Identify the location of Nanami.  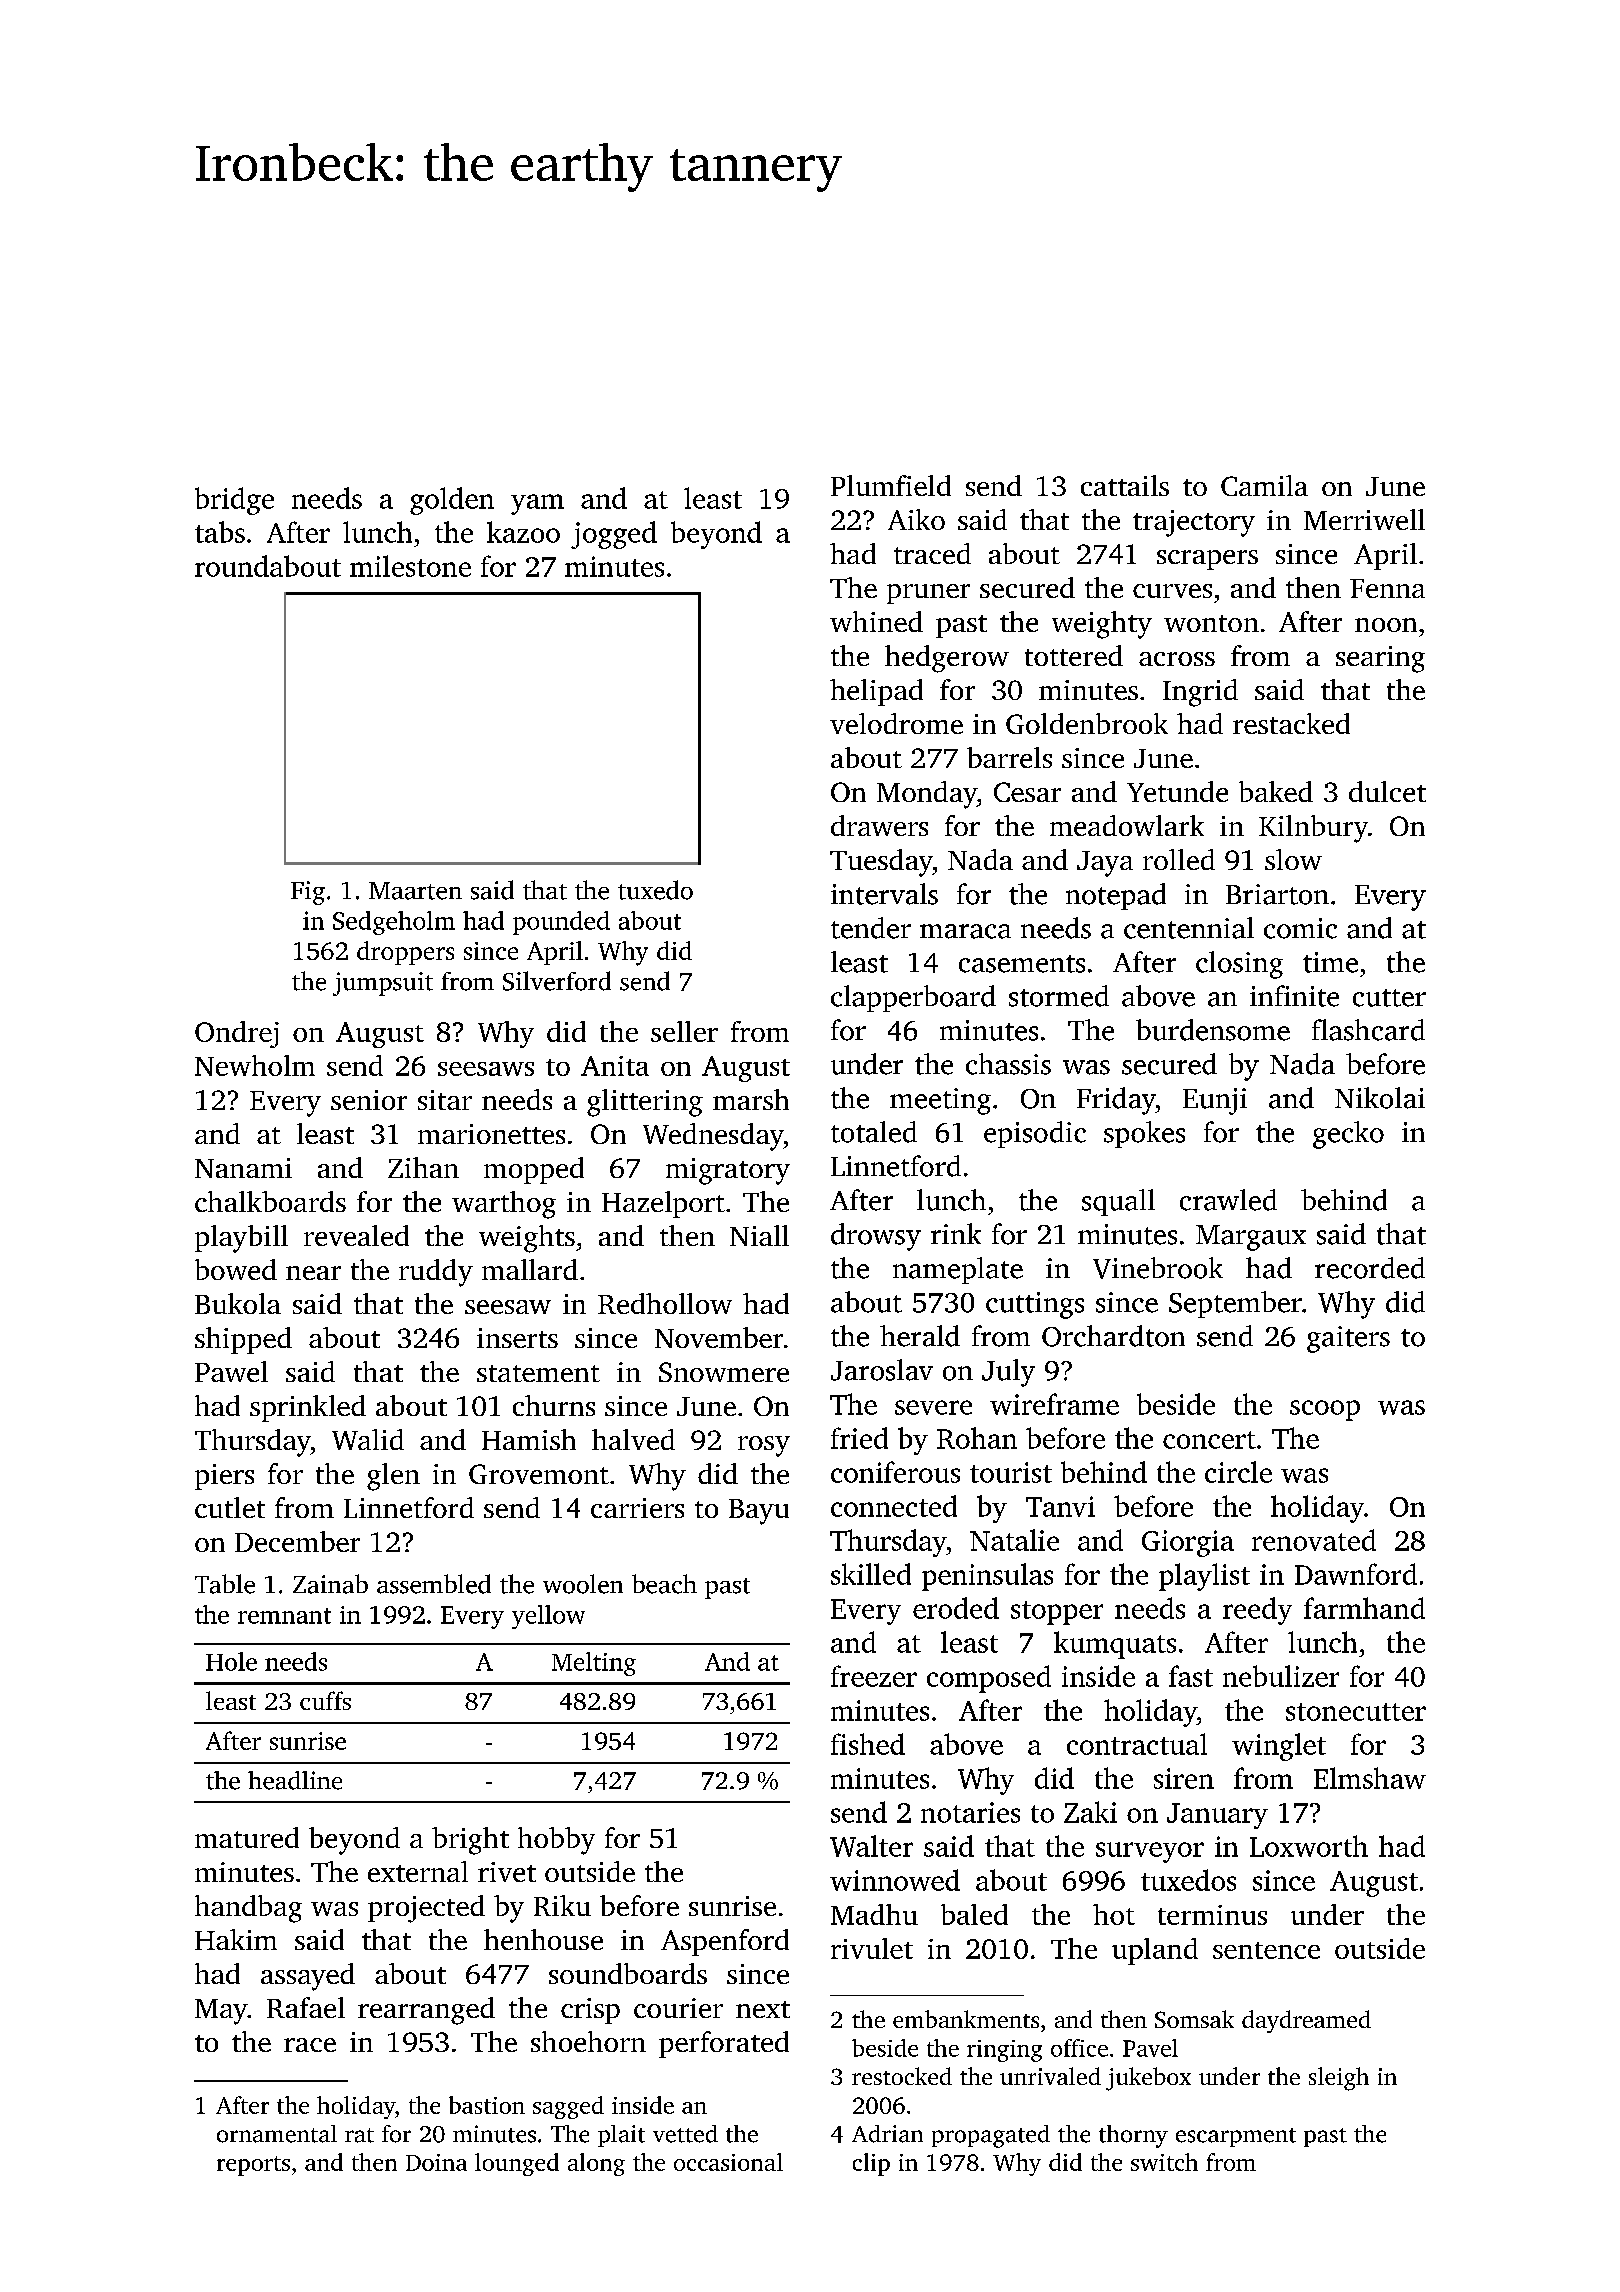
(243, 1168).
